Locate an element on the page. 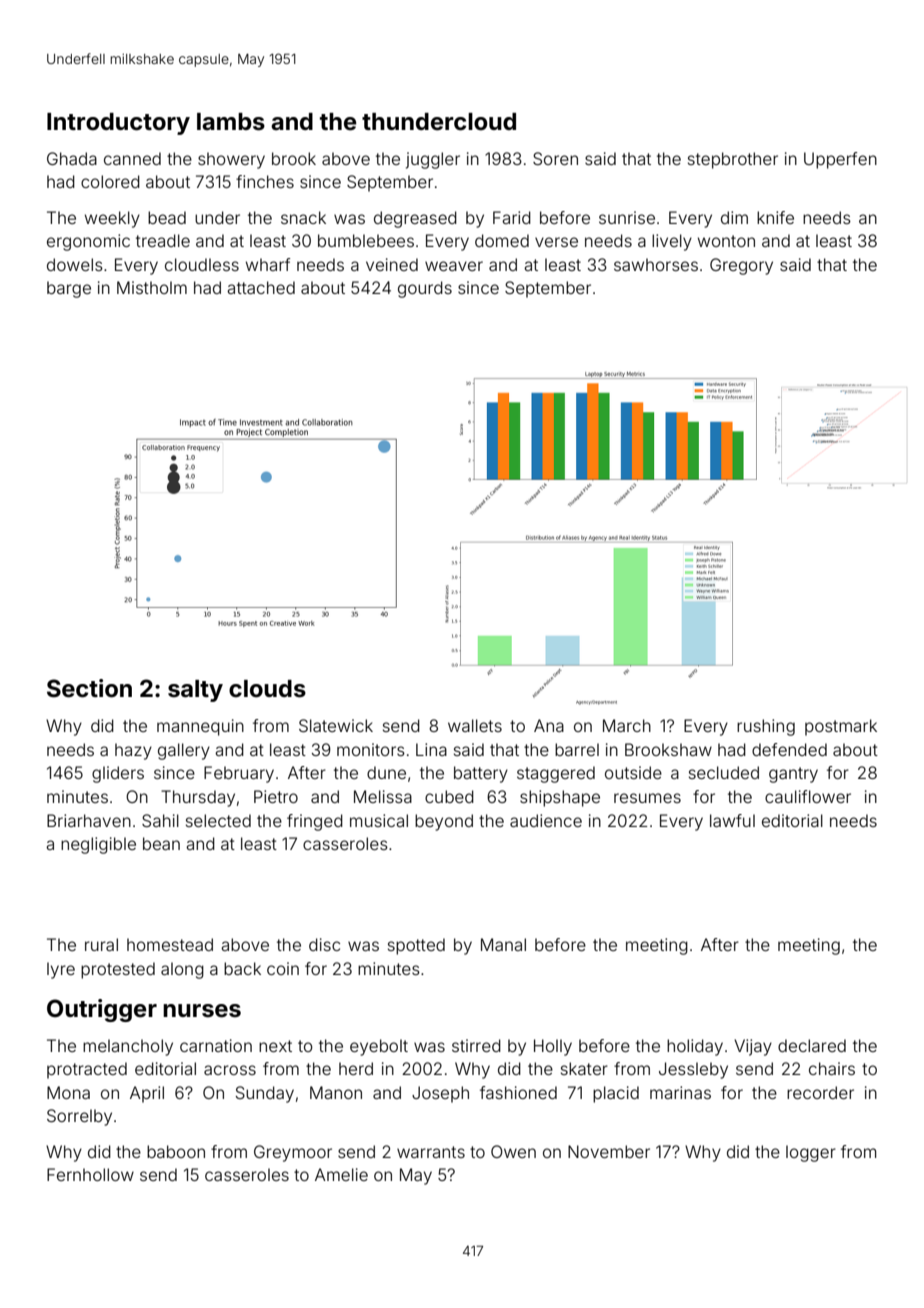 This document has width=924, height=1308. recorder is located at coordinates (820, 1092).
